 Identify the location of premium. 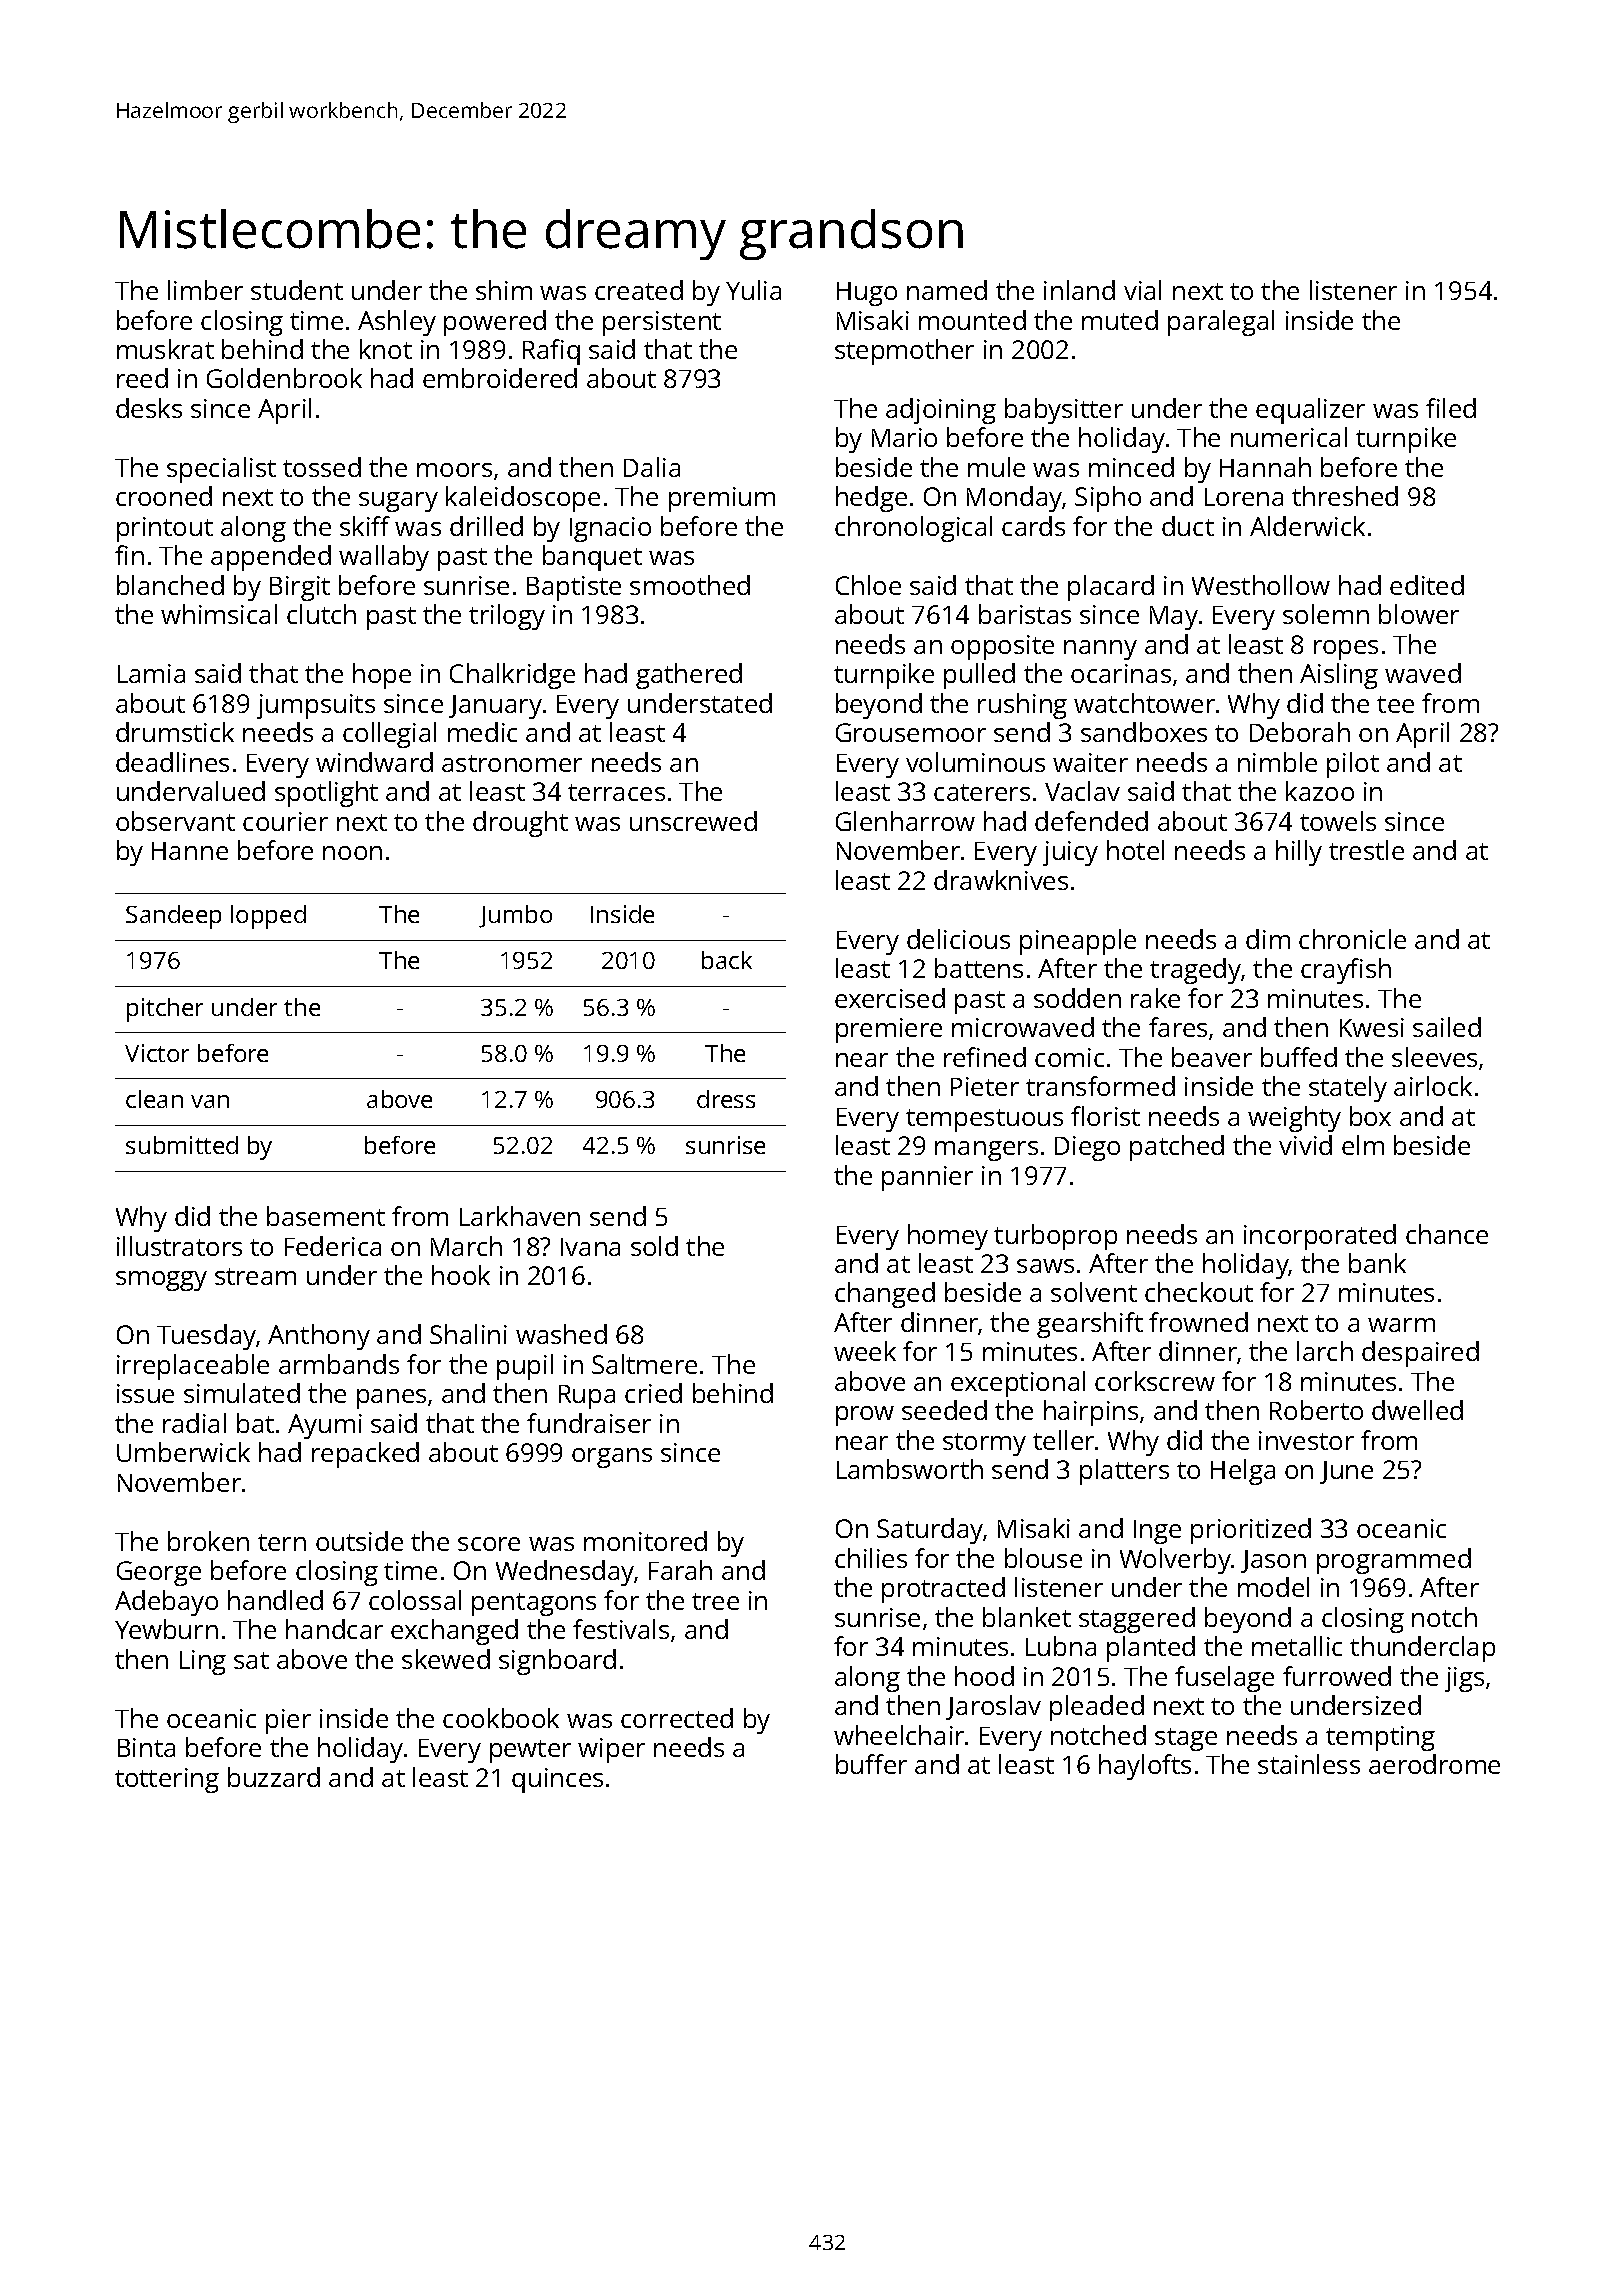
(722, 499).
